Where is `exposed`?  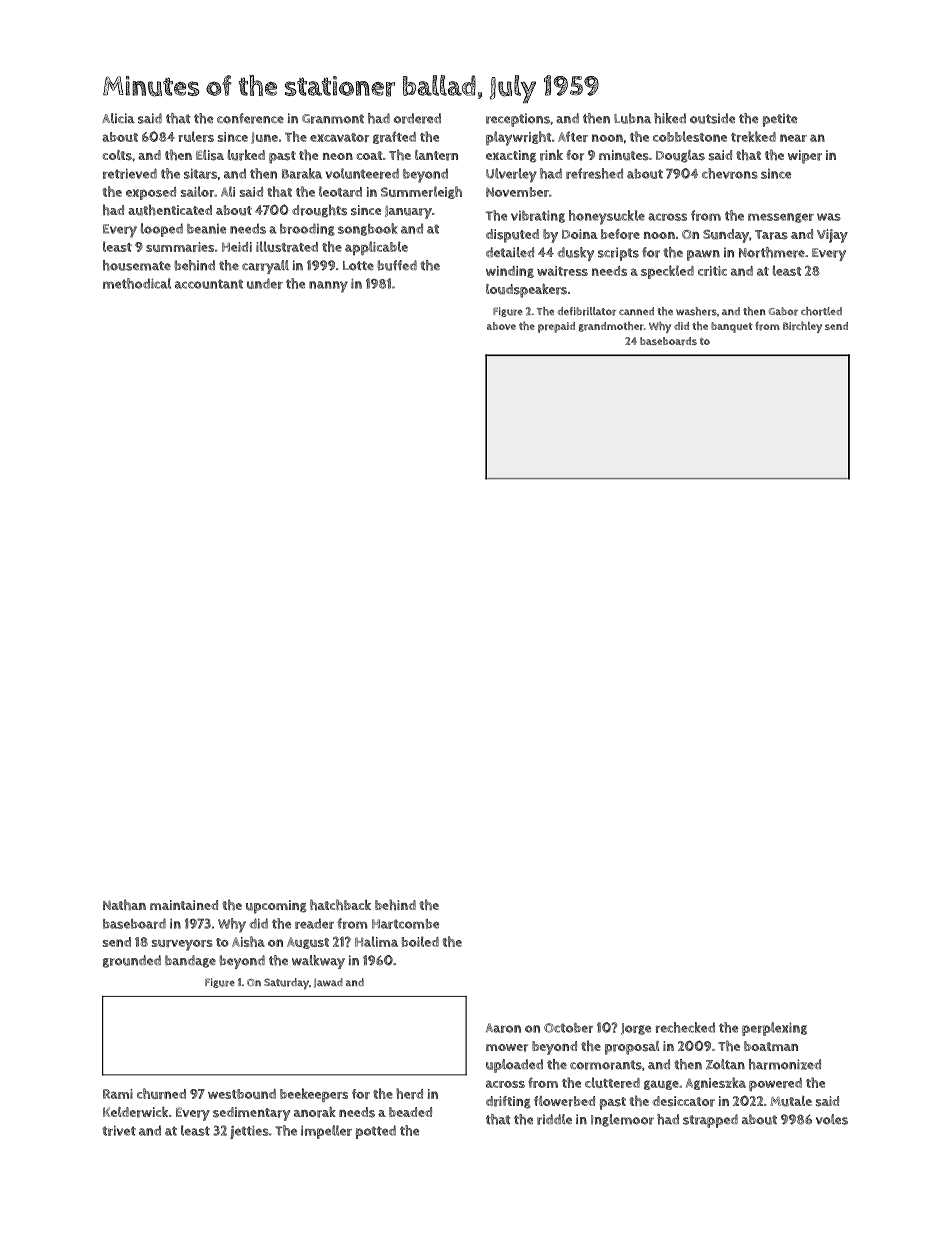 exposed is located at coordinates (151, 193).
